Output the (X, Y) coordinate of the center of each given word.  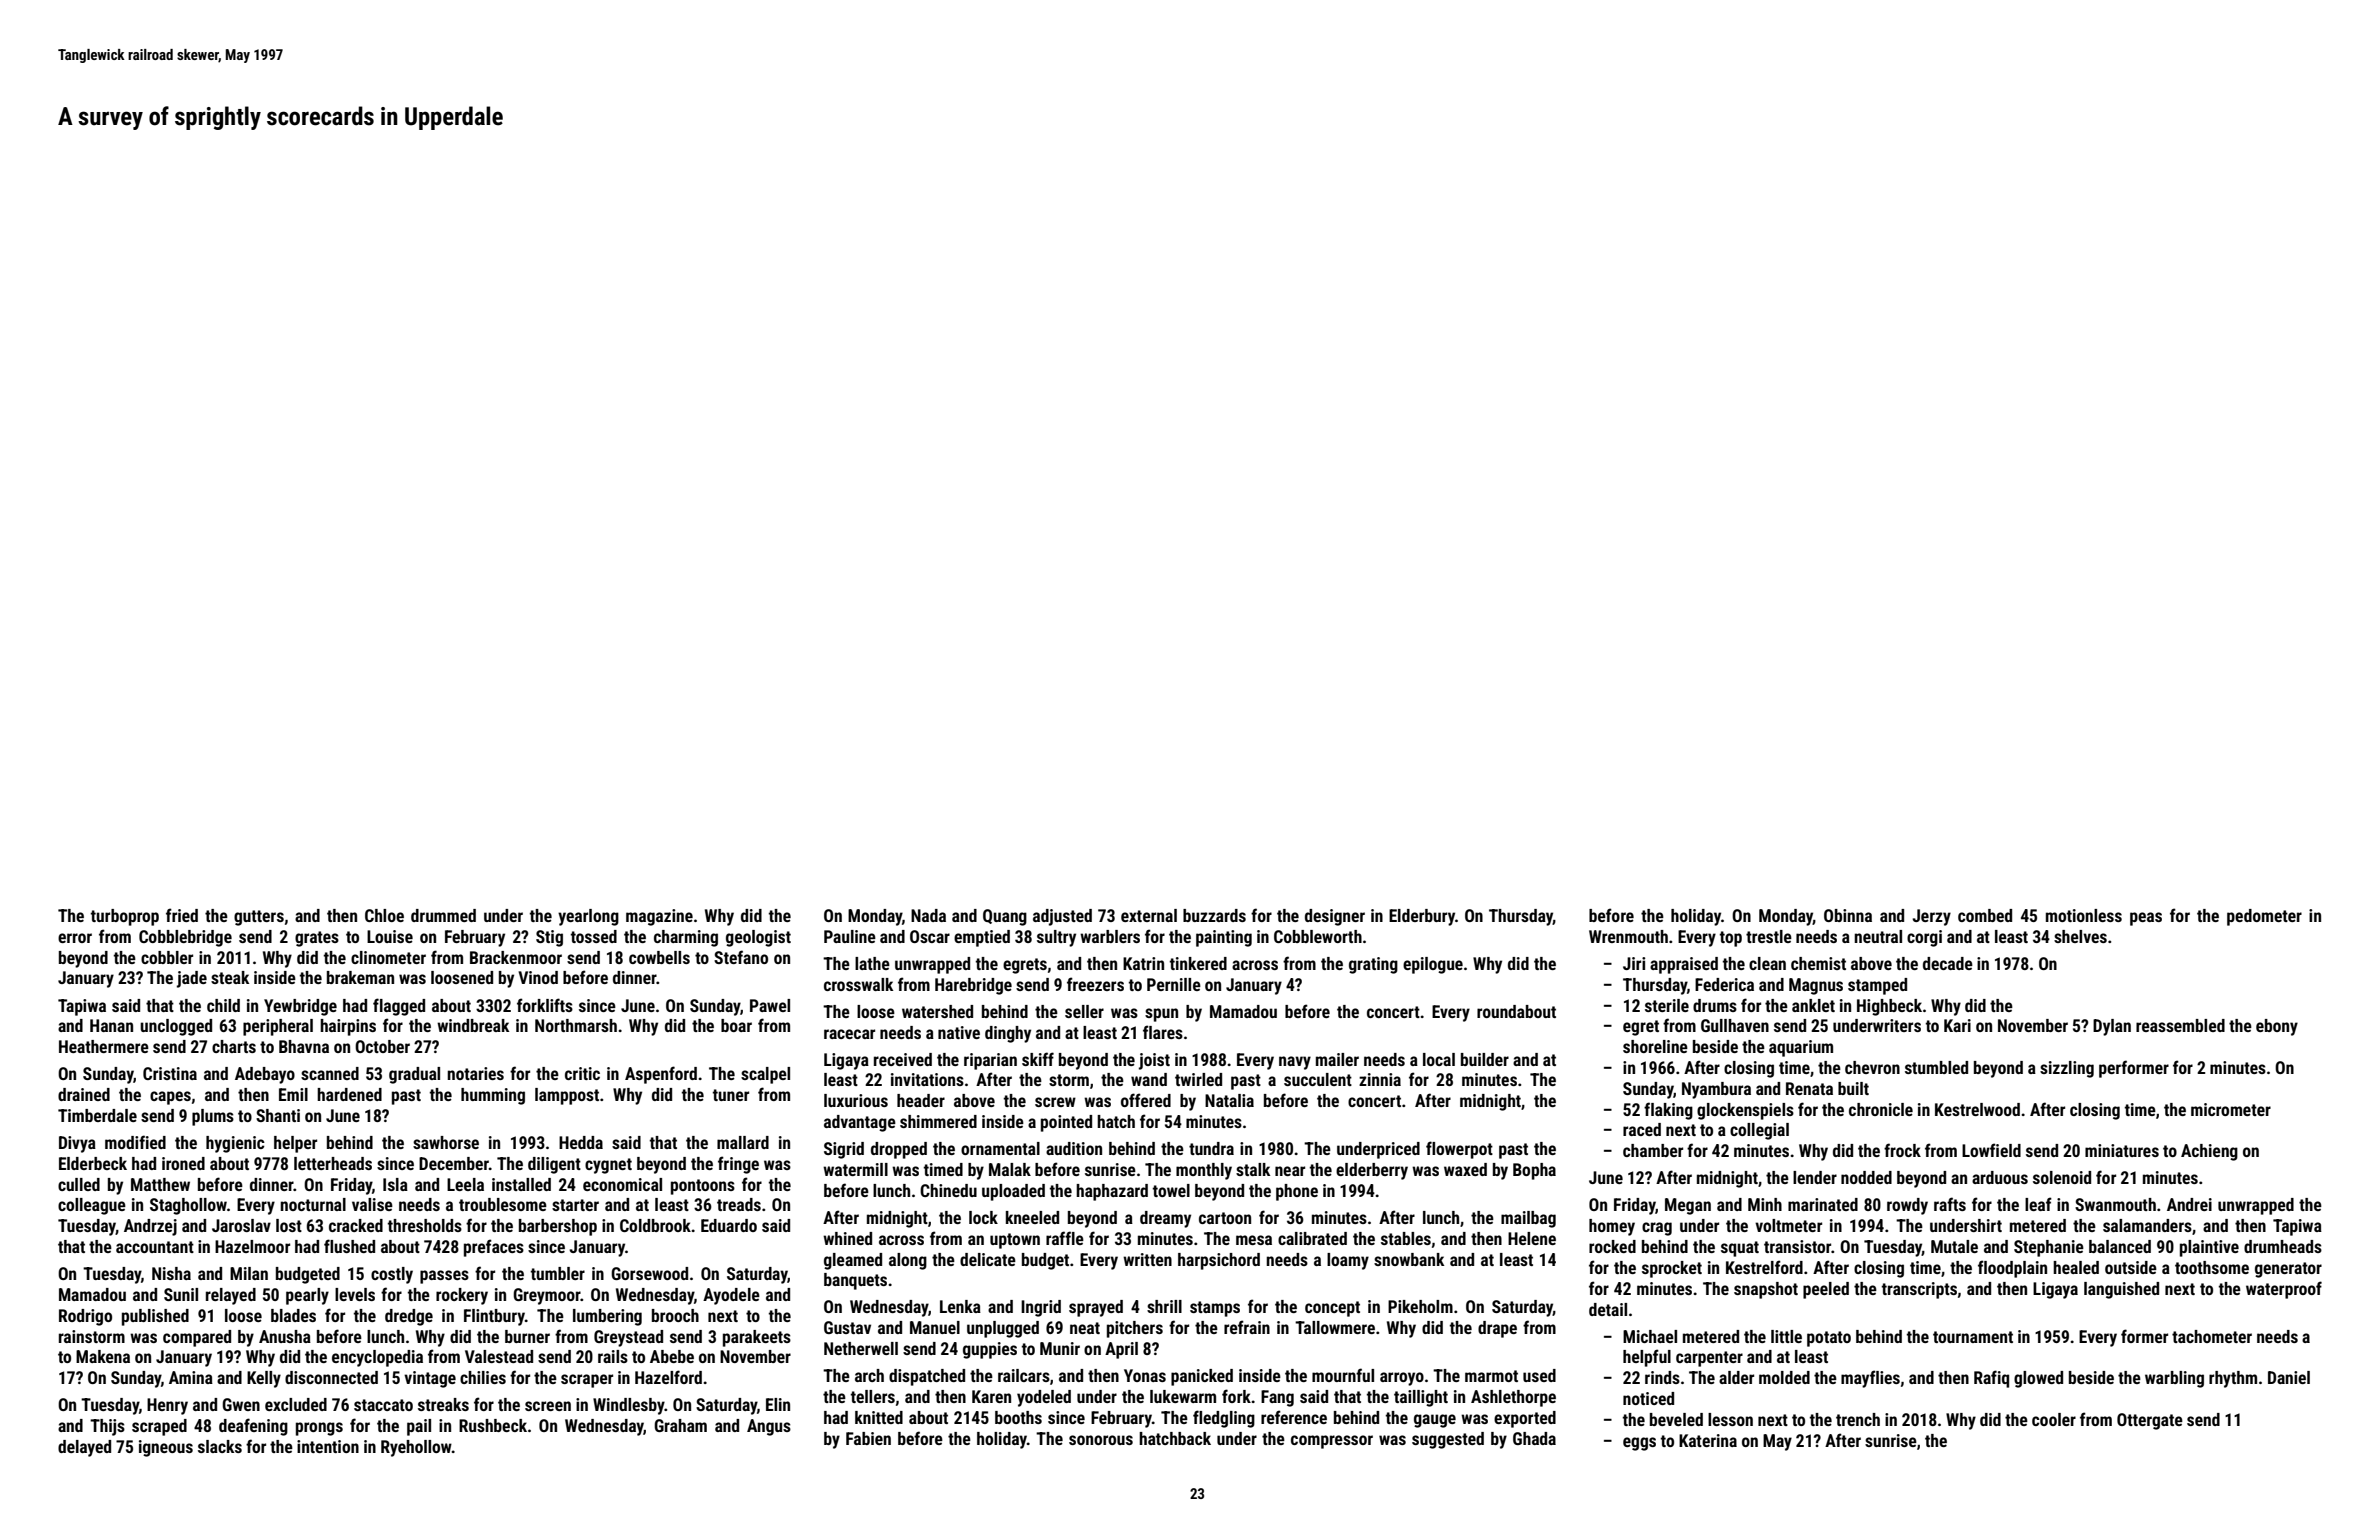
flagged (399, 1007)
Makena (103, 1356)
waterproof (2284, 1290)
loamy (1348, 1261)
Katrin (1143, 963)
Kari (1957, 1025)
